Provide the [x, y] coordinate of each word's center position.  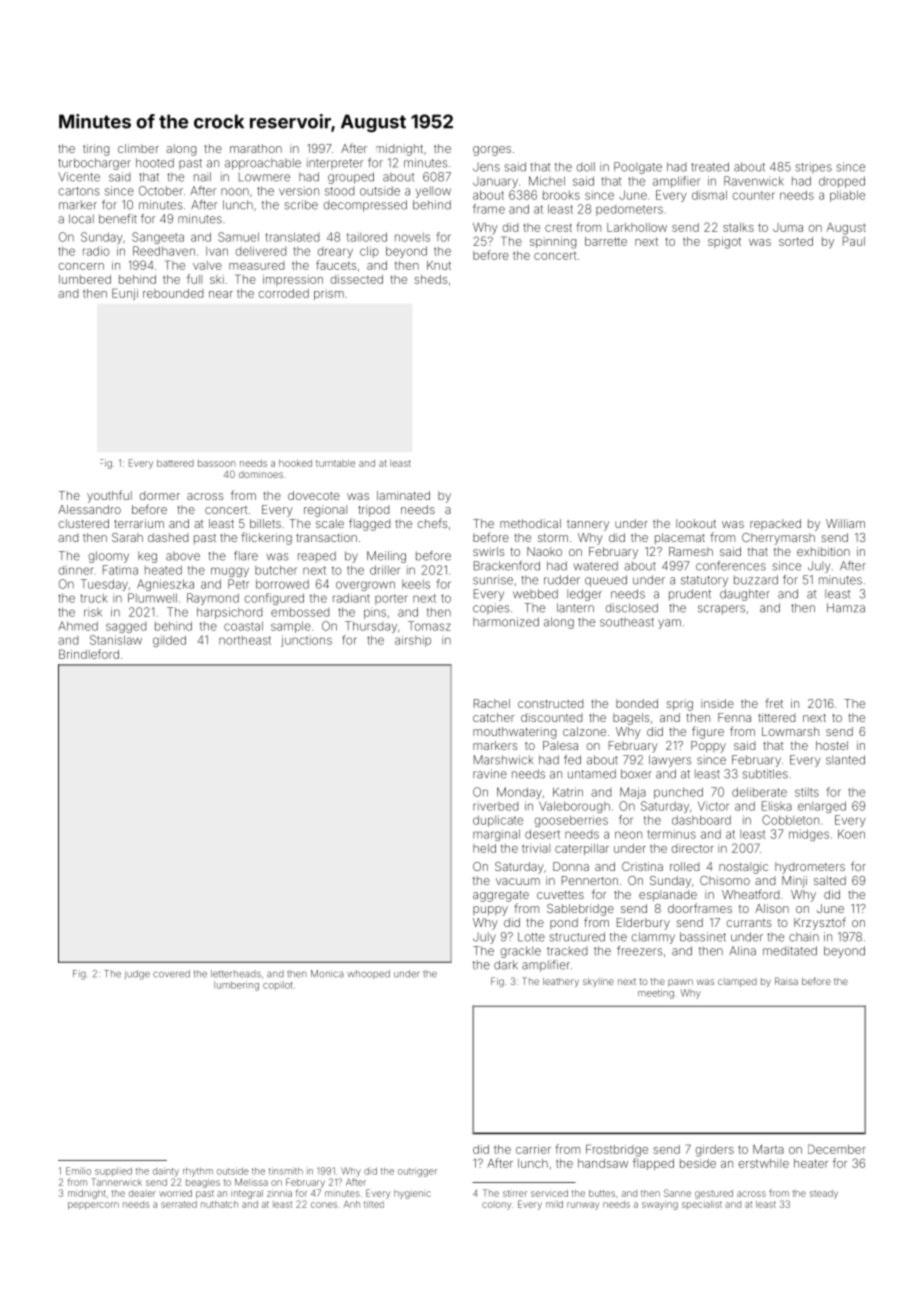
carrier [533, 1149]
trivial [536, 848]
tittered [776, 717]
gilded [169, 641]
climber [138, 148]
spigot [724, 243]
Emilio [78, 1171]
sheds [430, 279]
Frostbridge [617, 1150]
